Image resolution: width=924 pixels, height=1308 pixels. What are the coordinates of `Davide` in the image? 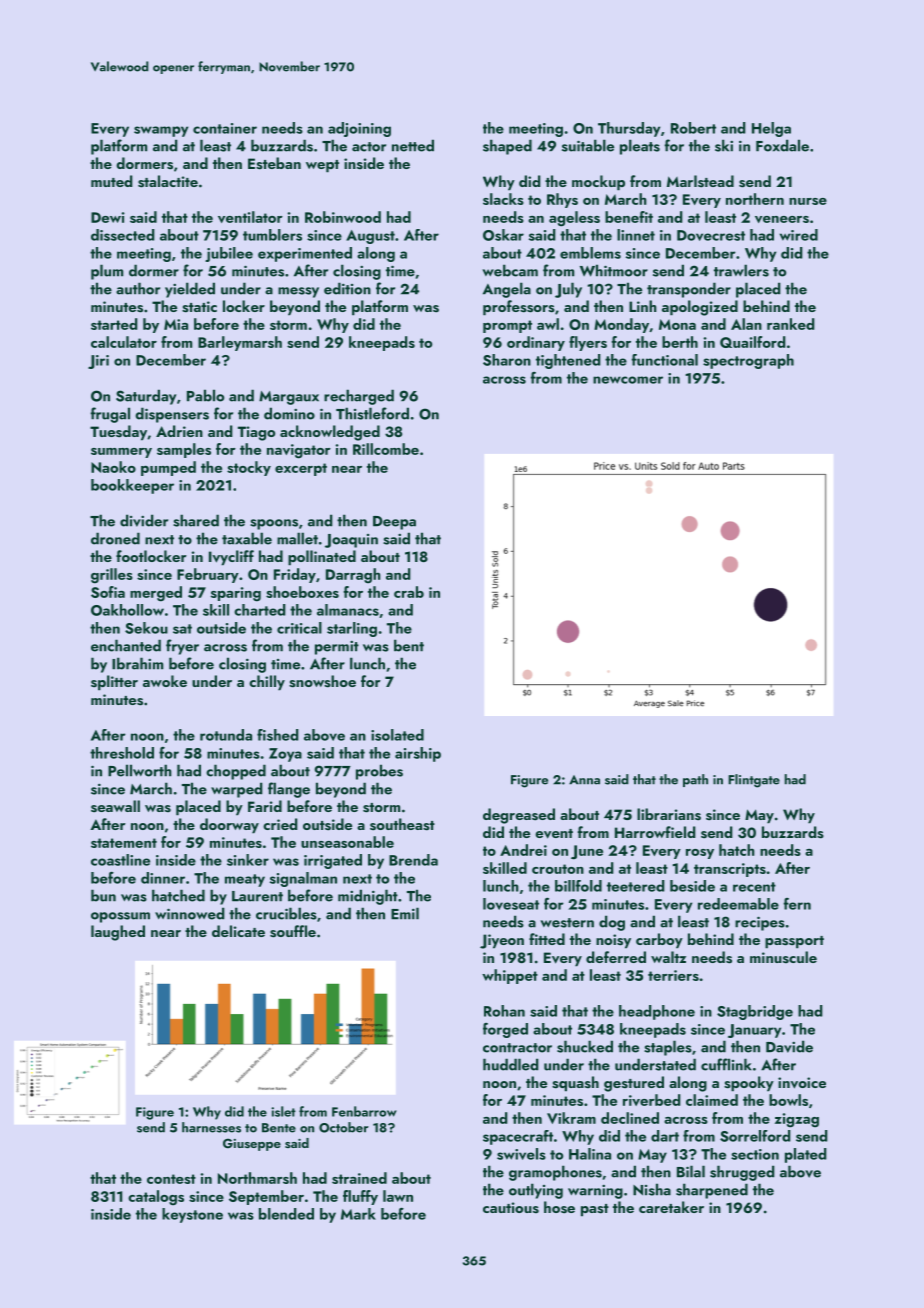 It's located at (789, 1046).
